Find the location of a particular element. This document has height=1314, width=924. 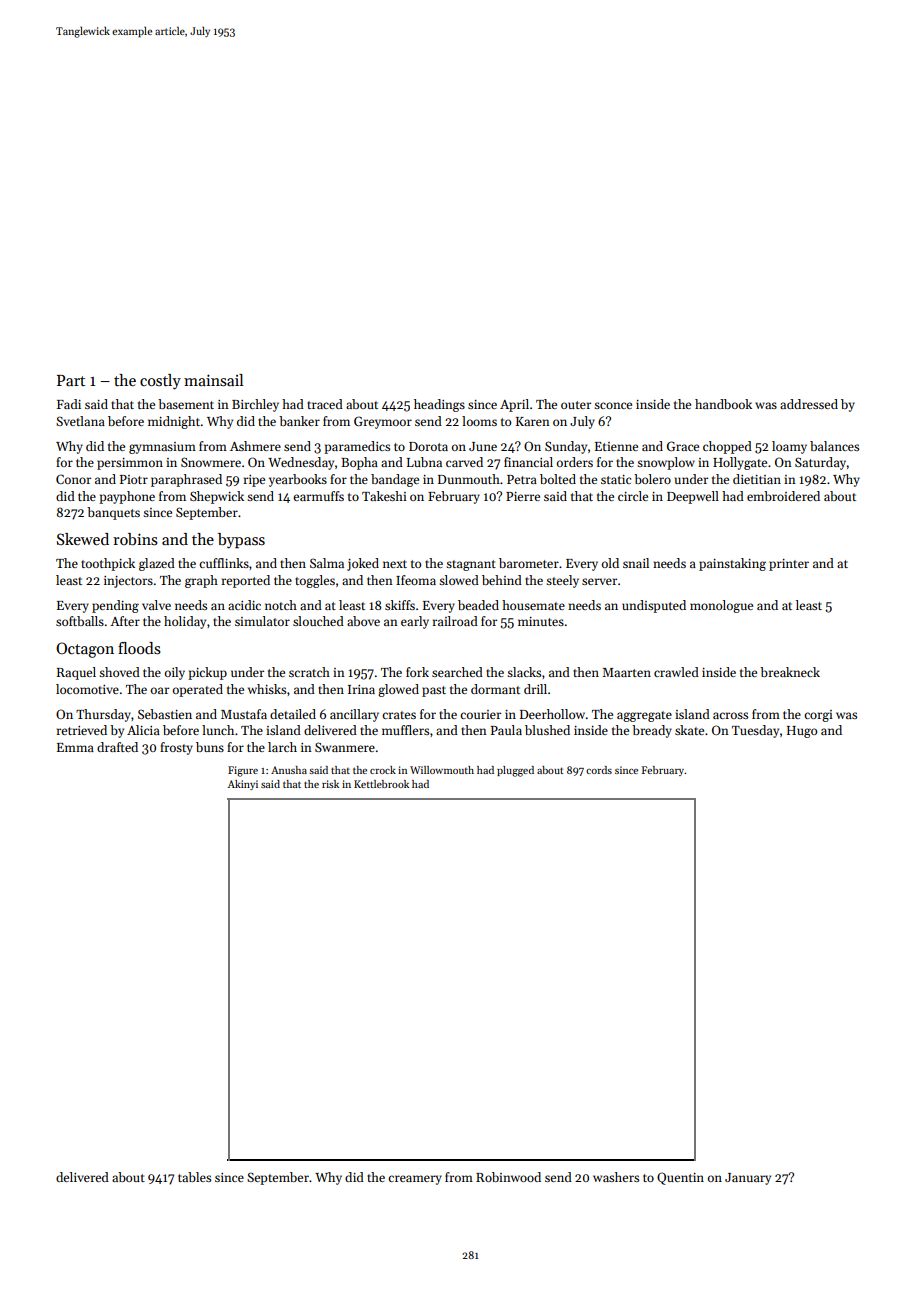

Kettlebrook is located at coordinates (381, 784).
